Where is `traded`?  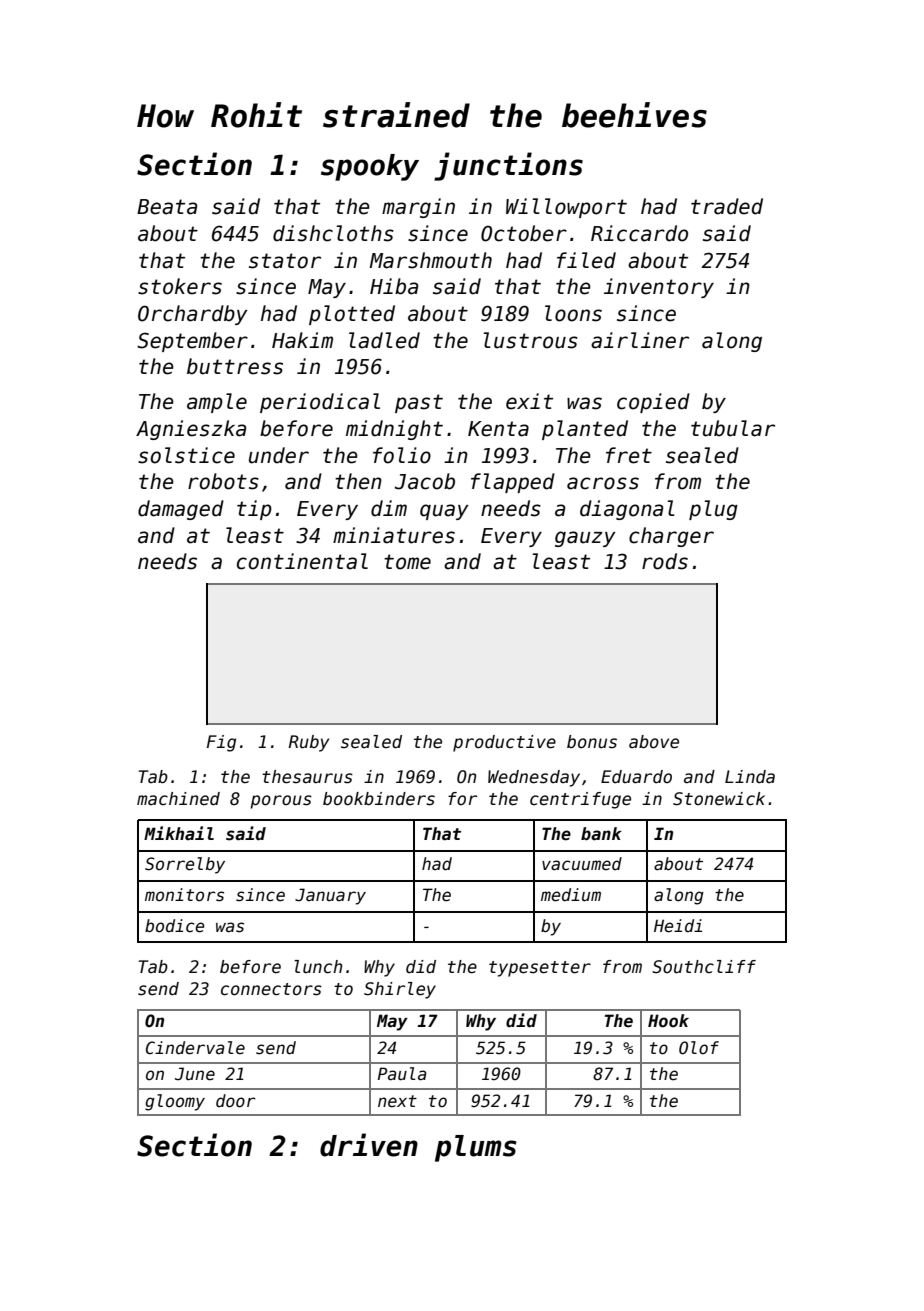
traded is located at coordinates (727, 206).
